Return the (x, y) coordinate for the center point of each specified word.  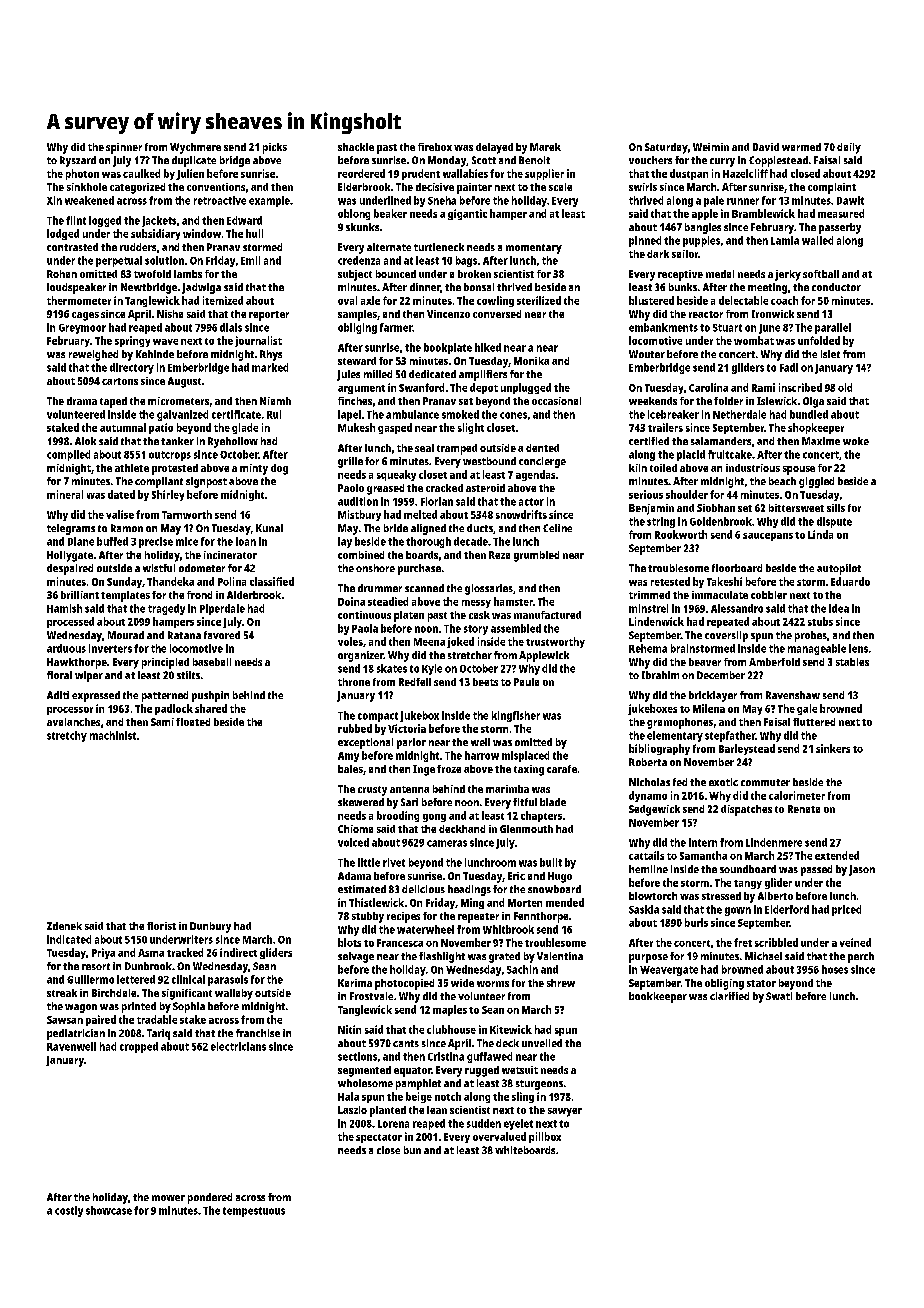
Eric (516, 876)
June (769, 329)
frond (199, 595)
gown (738, 911)
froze (449, 769)
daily (849, 148)
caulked (141, 173)
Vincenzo (448, 314)
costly (69, 1211)
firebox (435, 147)
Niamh (275, 401)
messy (476, 604)
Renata (804, 809)
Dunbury (210, 927)
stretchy (67, 736)
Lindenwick (656, 621)
